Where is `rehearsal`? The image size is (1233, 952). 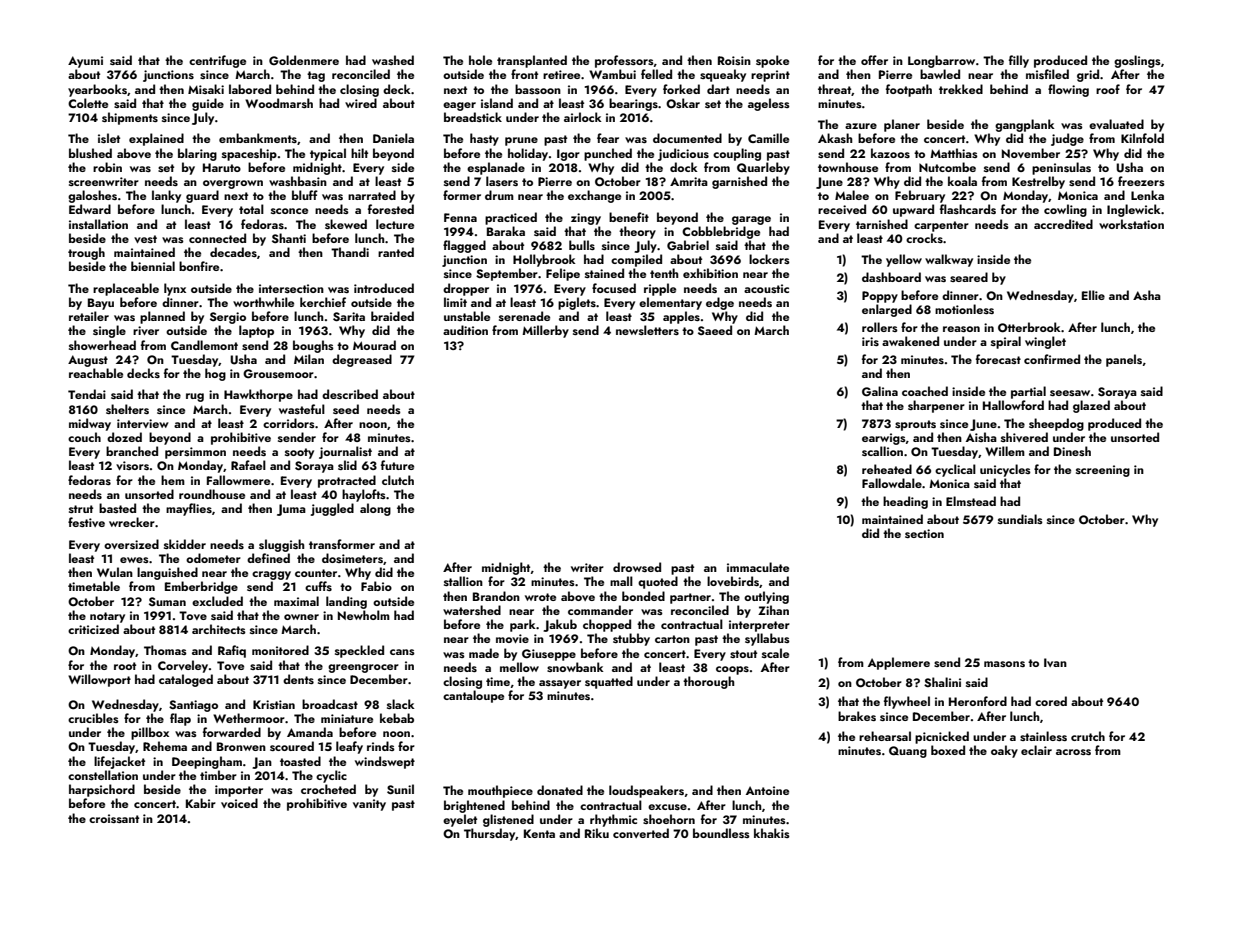 rehearsal is located at coordinates (885, 736).
